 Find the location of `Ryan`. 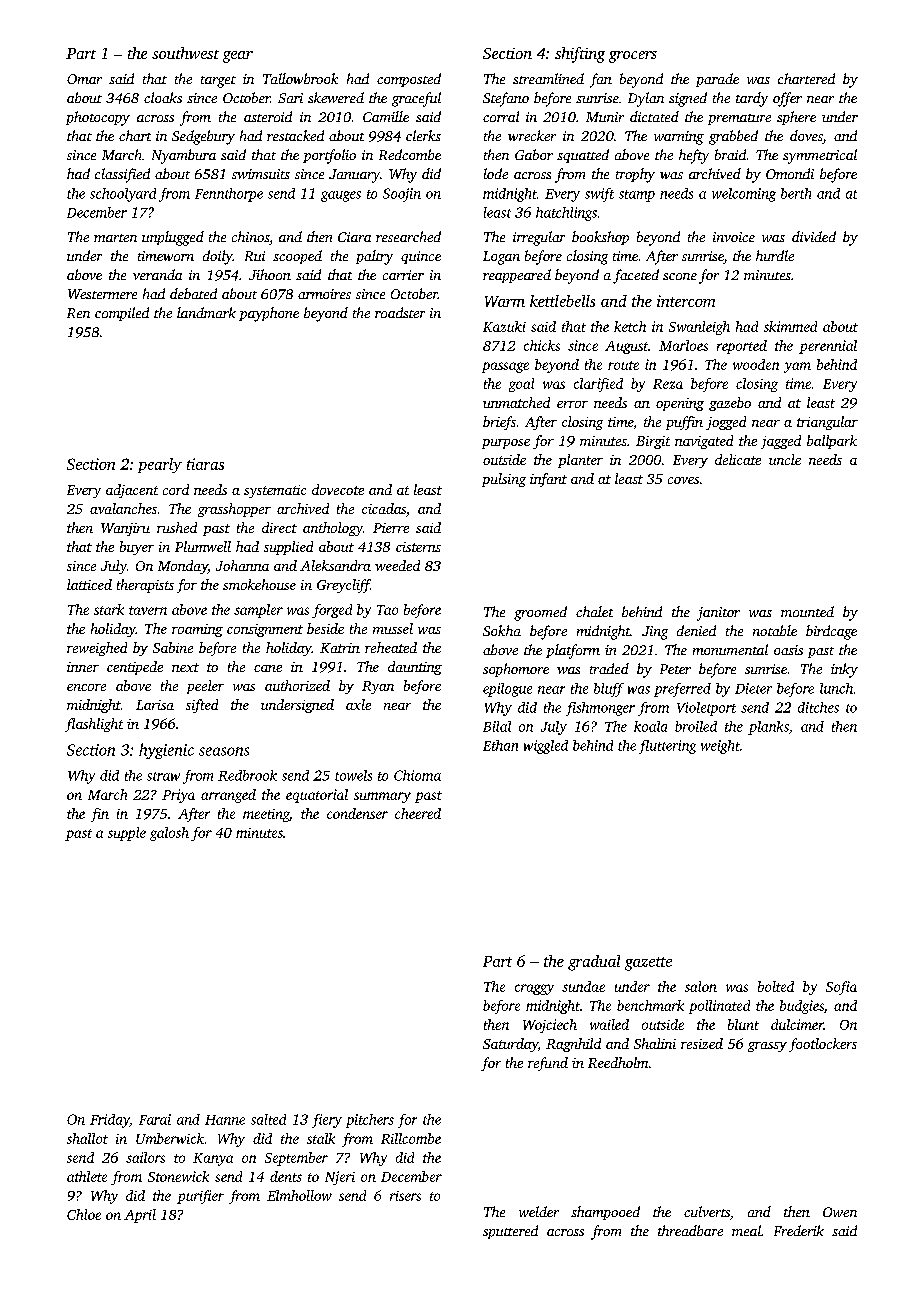

Ryan is located at coordinates (378, 687).
